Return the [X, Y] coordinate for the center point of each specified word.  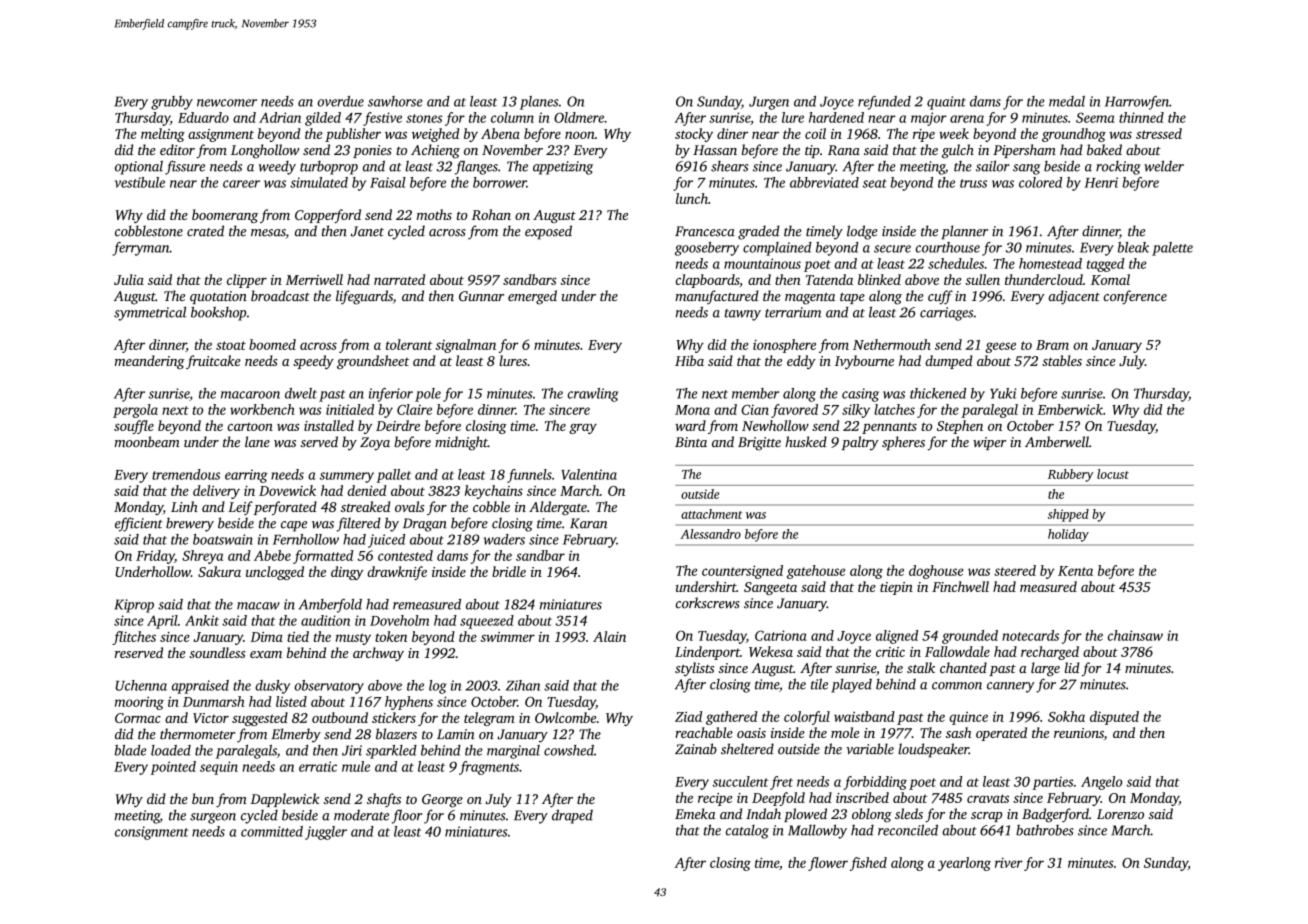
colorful [807, 718]
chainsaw [1135, 635]
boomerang [225, 216]
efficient [139, 524]
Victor [211, 718]
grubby [172, 103]
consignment [152, 833]
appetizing [563, 168]
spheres [903, 443]
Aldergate [558, 508]
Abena [500, 133]
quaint [946, 103]
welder [1164, 166]
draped [572, 816]
